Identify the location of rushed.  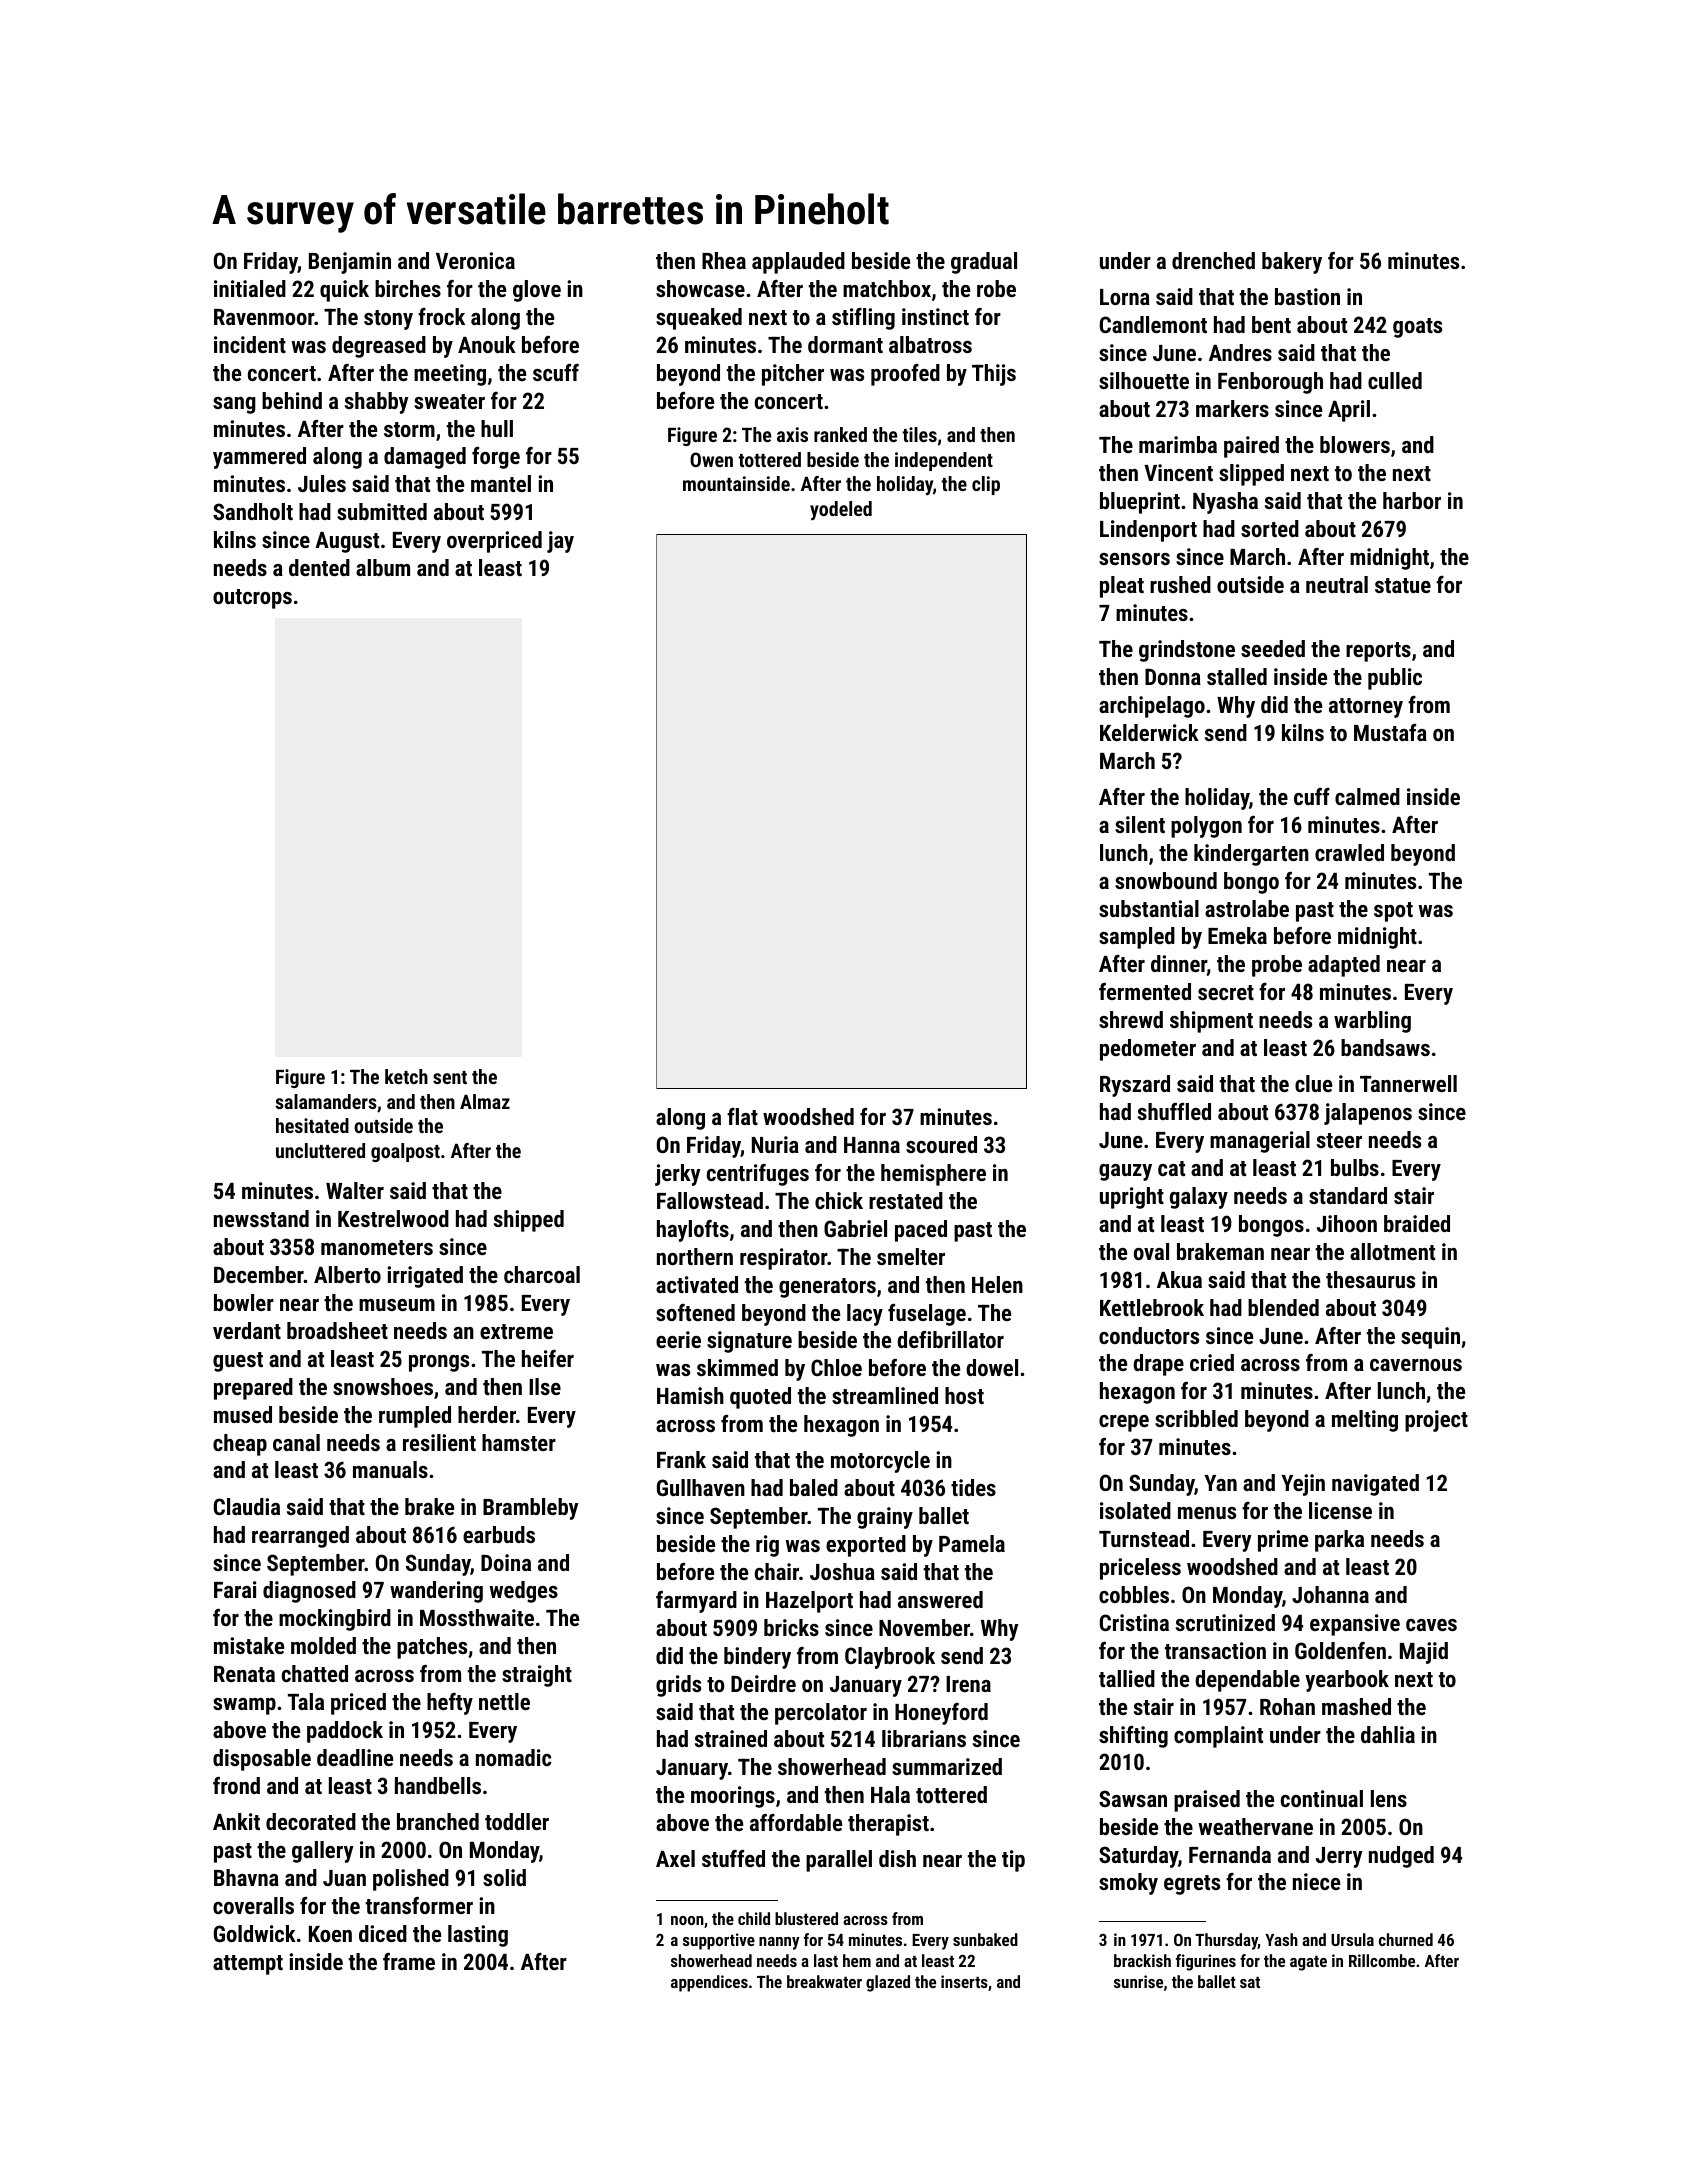
(1180, 584).
